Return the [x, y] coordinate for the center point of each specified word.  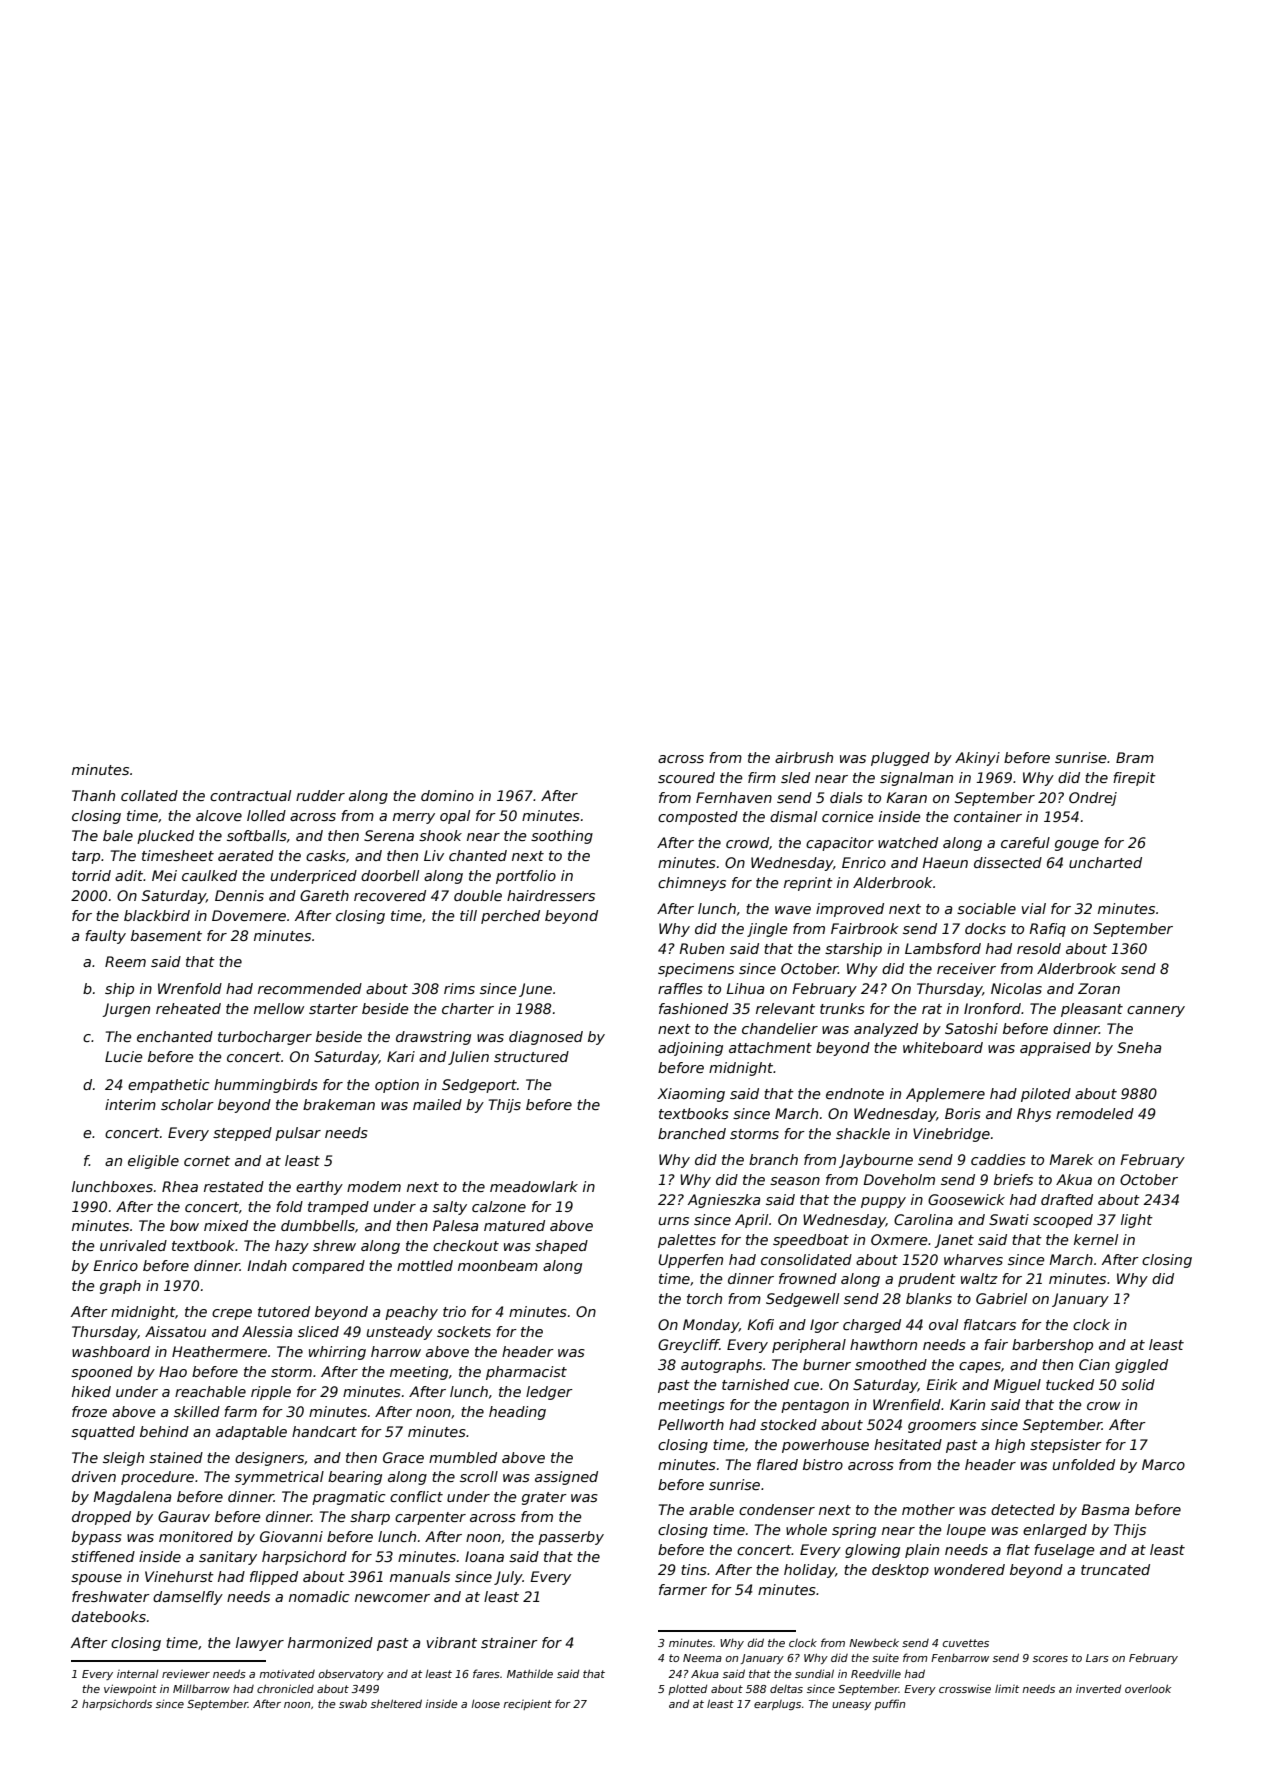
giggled [1141, 1366]
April [751, 1221]
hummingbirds [266, 1086]
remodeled [1095, 1113]
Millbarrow [201, 1688]
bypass [97, 1538]
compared [328, 1267]
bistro [823, 1464]
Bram [1135, 757]
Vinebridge [951, 1135]
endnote [855, 1093]
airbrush [804, 757]
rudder [320, 795]
